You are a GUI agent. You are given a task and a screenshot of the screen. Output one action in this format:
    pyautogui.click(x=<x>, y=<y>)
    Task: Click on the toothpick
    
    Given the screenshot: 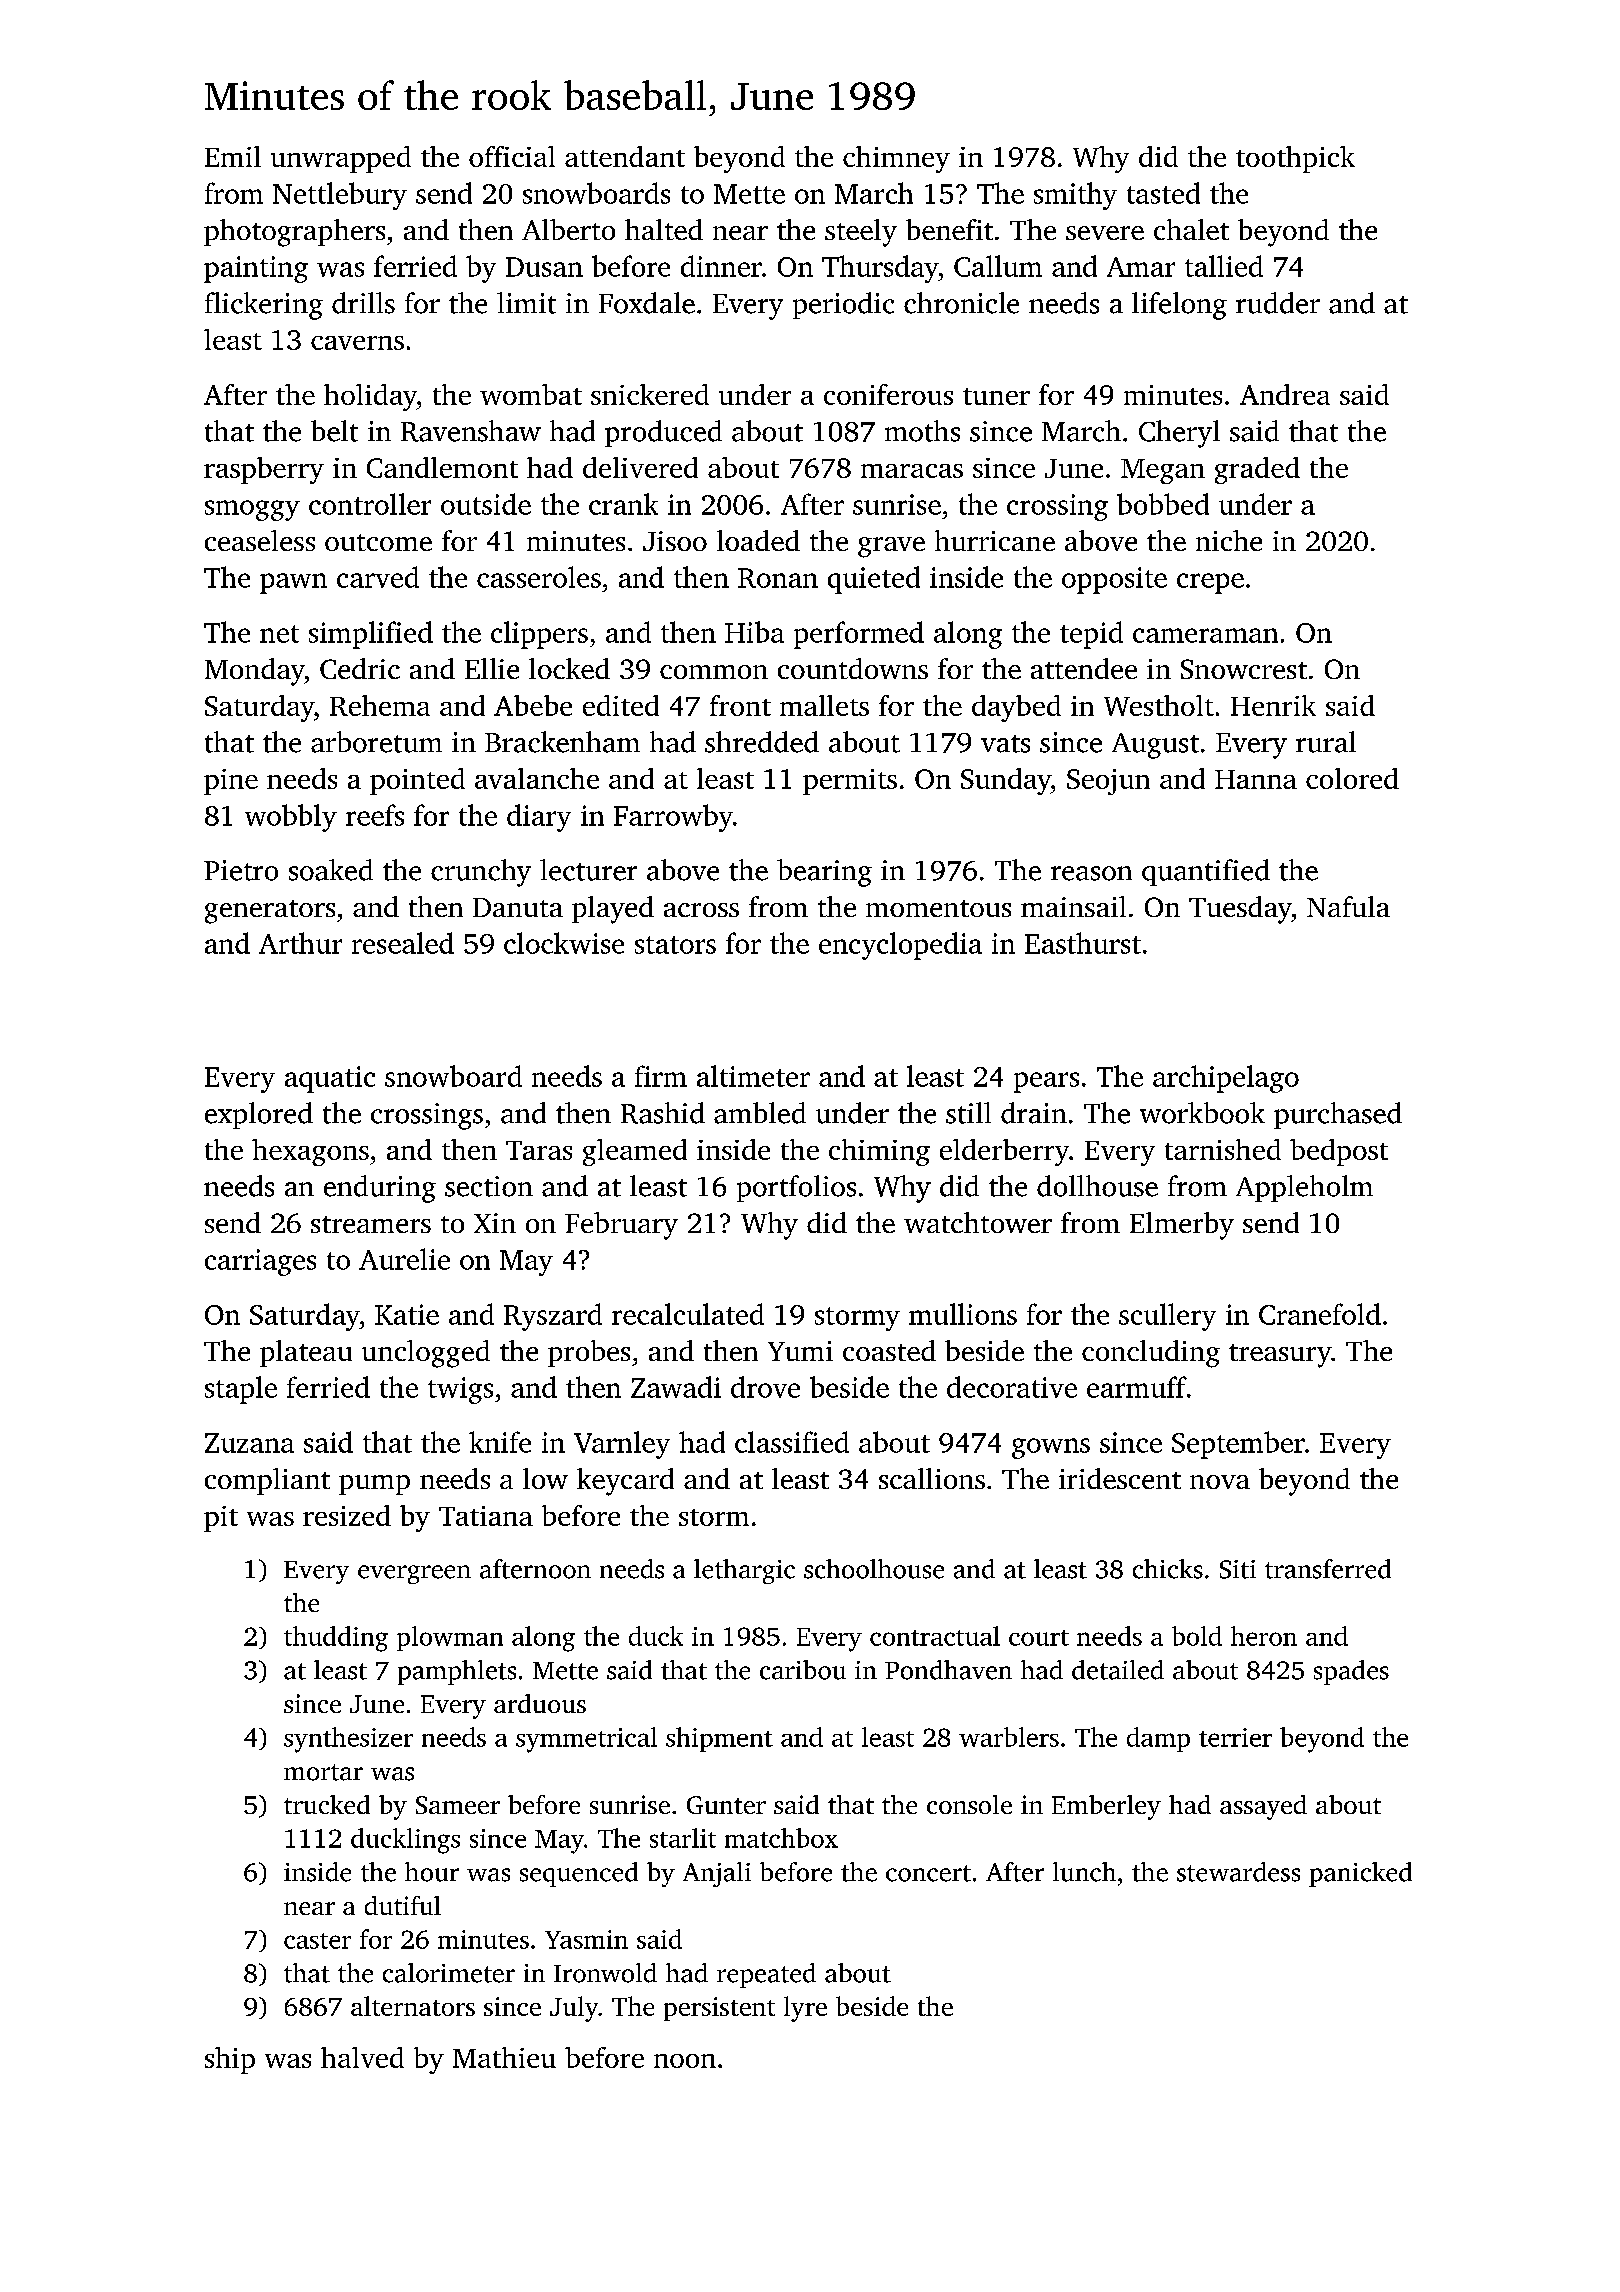 What is the action you would take?
    pyautogui.click(x=1295, y=159)
